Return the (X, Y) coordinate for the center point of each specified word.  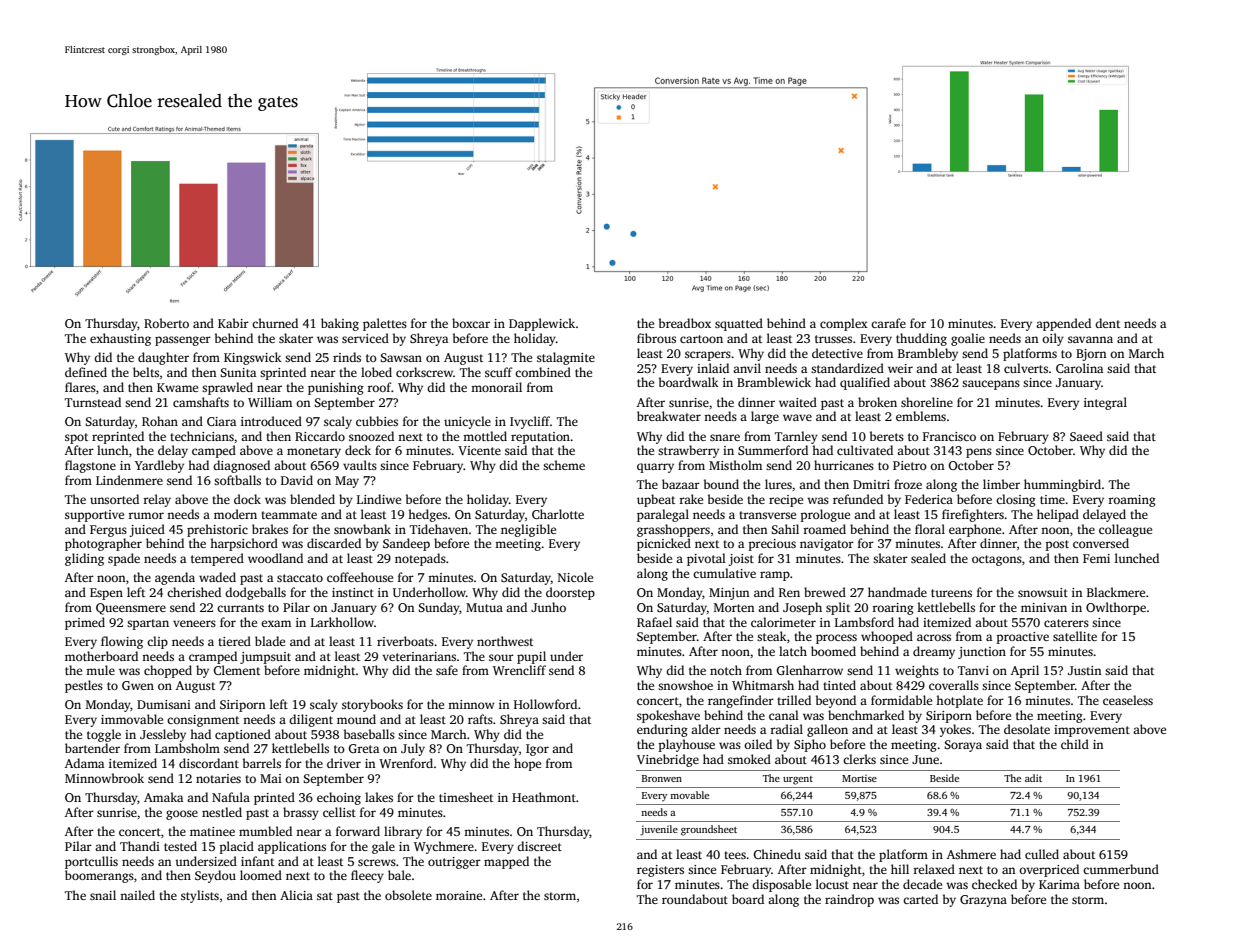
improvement (1092, 731)
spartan (148, 624)
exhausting (120, 339)
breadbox (685, 323)
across (934, 637)
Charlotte (558, 514)
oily (1053, 339)
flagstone (90, 466)
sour (501, 657)
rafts (480, 719)
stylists (200, 896)
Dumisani (164, 704)
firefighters (973, 515)
